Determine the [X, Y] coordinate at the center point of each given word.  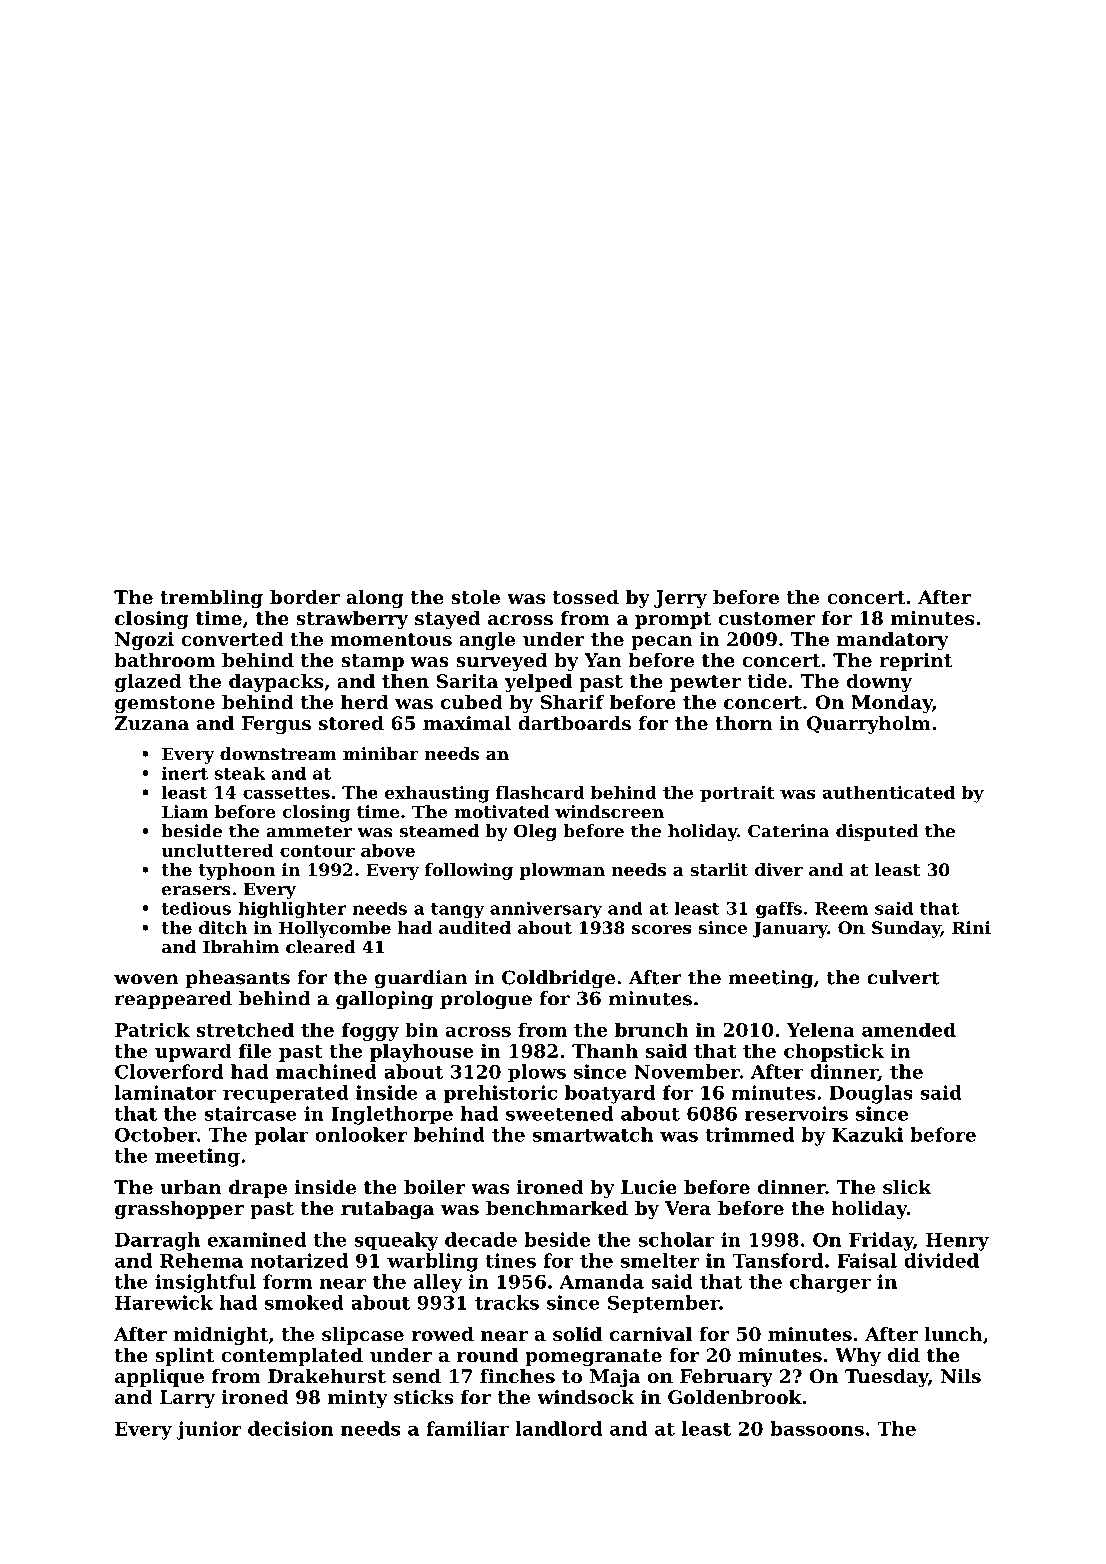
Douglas [871, 1094]
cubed [472, 702]
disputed [877, 832]
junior [208, 1430]
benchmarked [557, 1208]
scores [662, 929]
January [790, 929]
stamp [372, 662]
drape [258, 1189]
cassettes [286, 793]
